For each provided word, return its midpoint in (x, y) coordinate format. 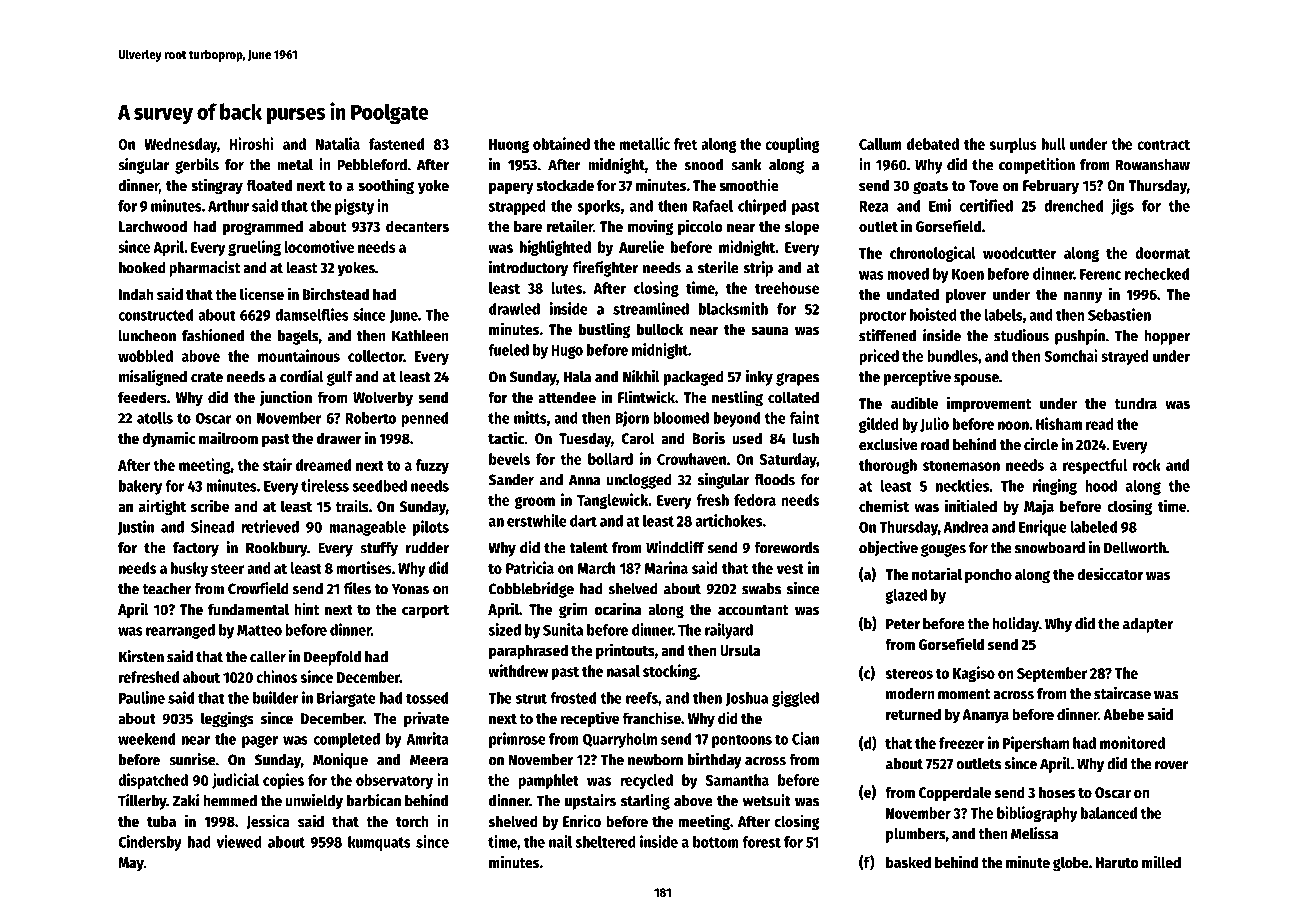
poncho (988, 576)
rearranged (180, 631)
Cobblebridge (531, 590)
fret (685, 144)
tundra (1135, 403)
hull (1054, 144)
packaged (694, 378)
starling (645, 802)
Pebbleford (372, 165)
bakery (140, 487)
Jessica (268, 822)
